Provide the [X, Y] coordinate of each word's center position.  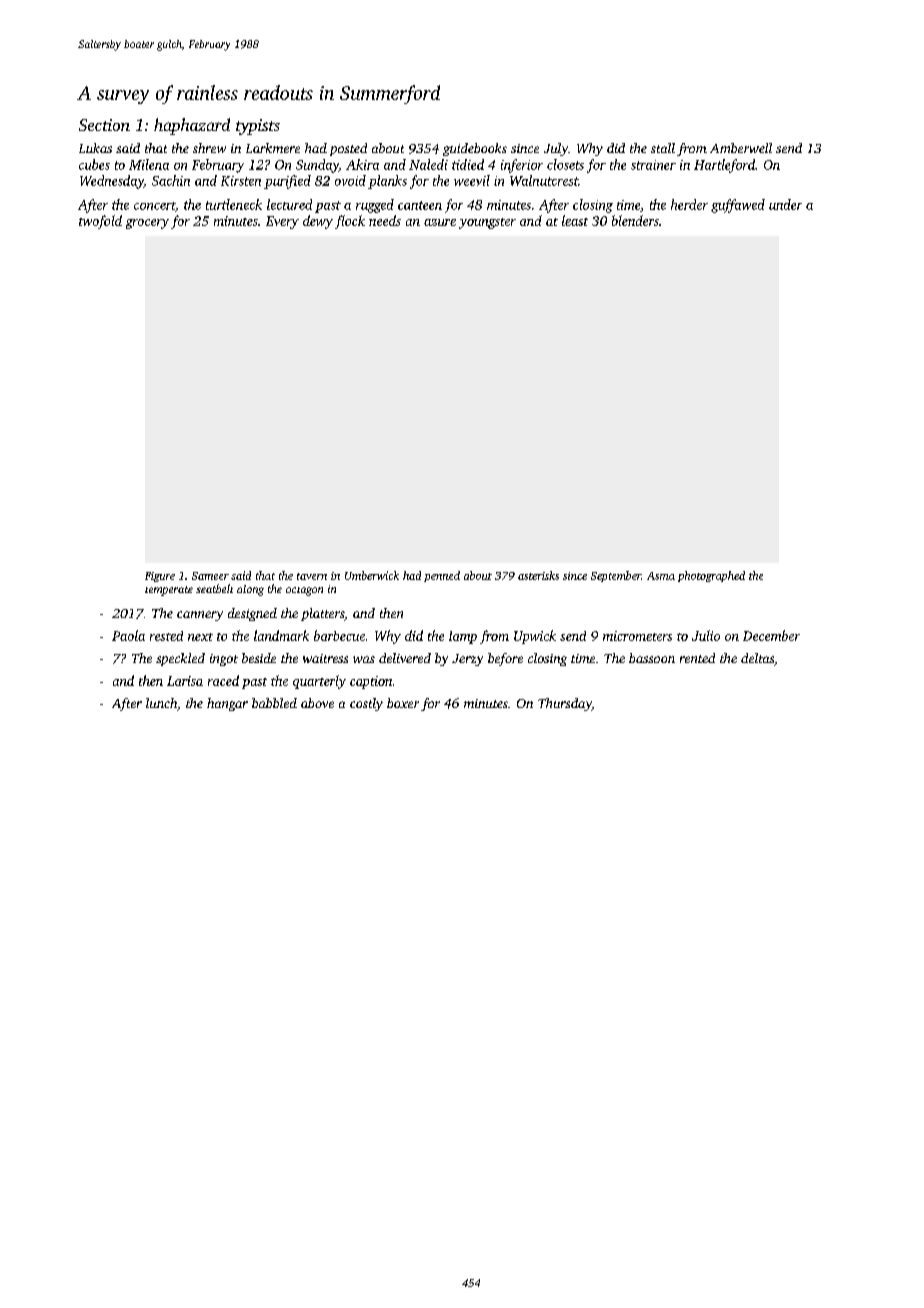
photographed [711, 576]
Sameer [210, 576]
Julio [706, 635]
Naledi [428, 164]
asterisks [538, 575]
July [556, 149]
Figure [160, 577]
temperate [169, 591]
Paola [128, 635]
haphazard [192, 126]
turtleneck [234, 204]
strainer [653, 165]
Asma [661, 576]
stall [663, 148]
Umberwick [372, 575]
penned [442, 576]
